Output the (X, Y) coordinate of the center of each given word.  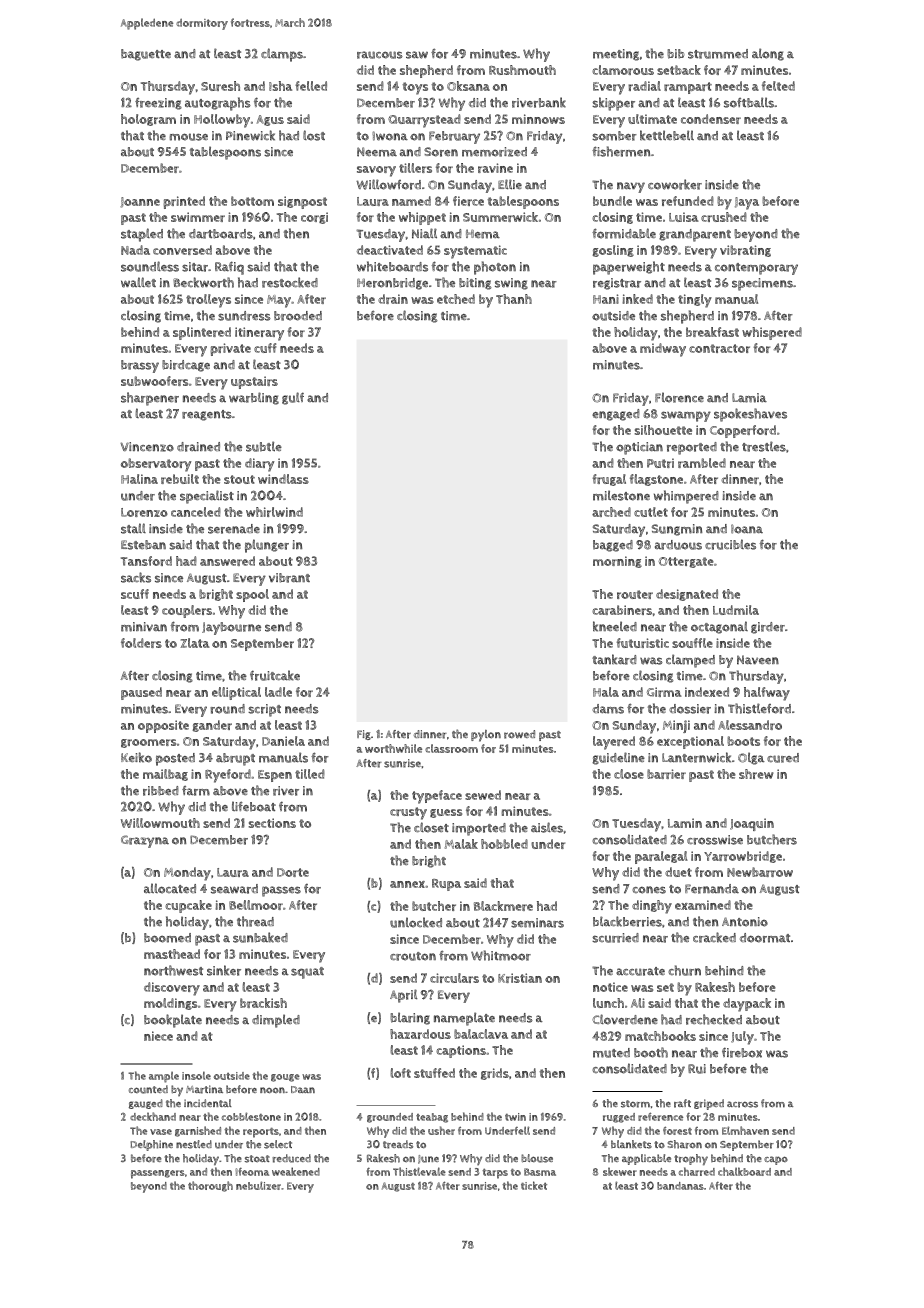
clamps (282, 55)
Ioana (747, 529)
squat (307, 973)
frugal (609, 480)
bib (675, 54)
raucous (380, 55)
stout (239, 479)
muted (611, 1053)
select (278, 1144)
